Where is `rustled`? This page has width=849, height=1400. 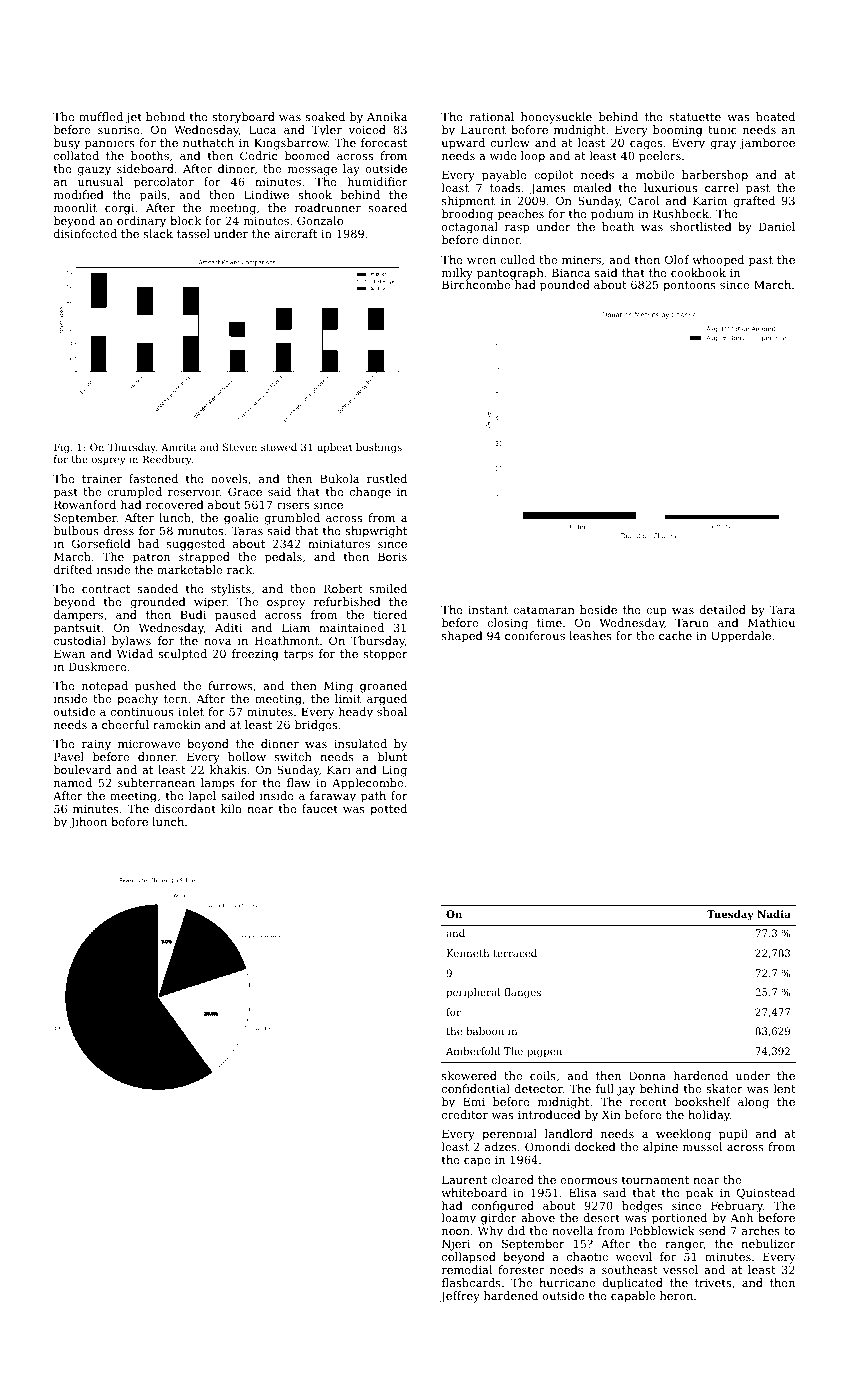 rustled is located at coordinates (387, 478).
